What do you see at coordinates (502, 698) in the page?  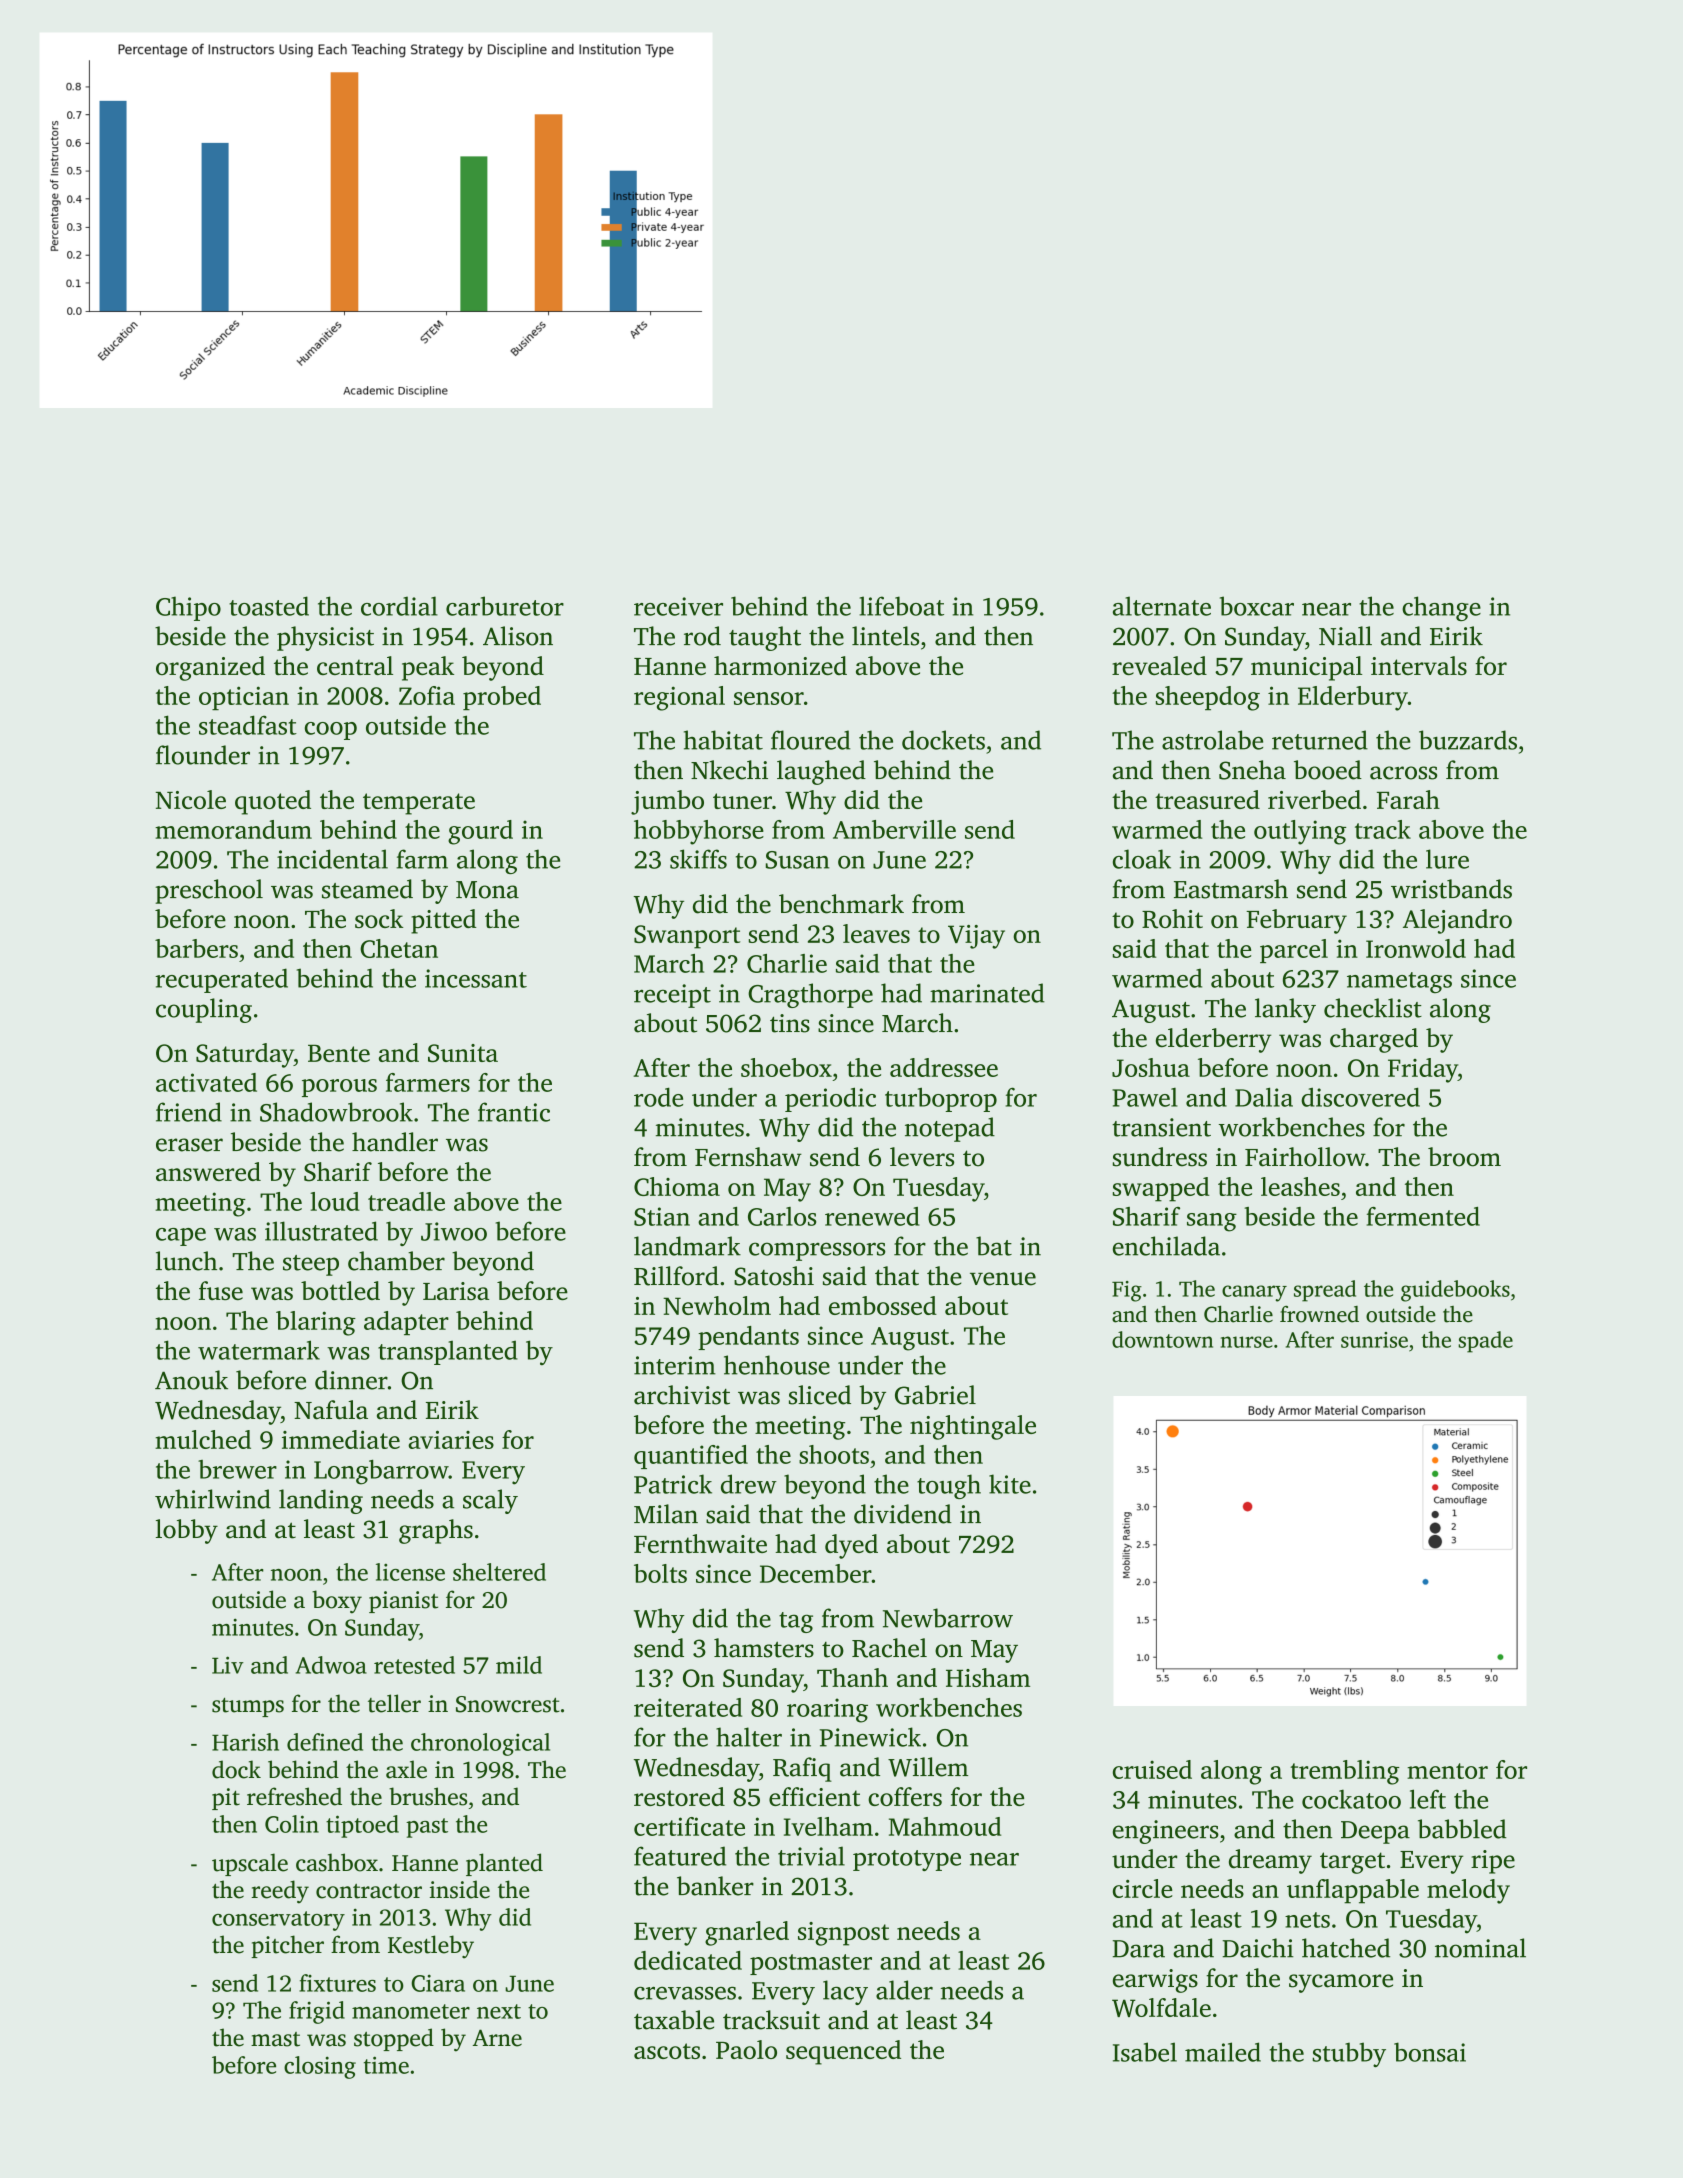 I see `probed` at bounding box center [502, 698].
